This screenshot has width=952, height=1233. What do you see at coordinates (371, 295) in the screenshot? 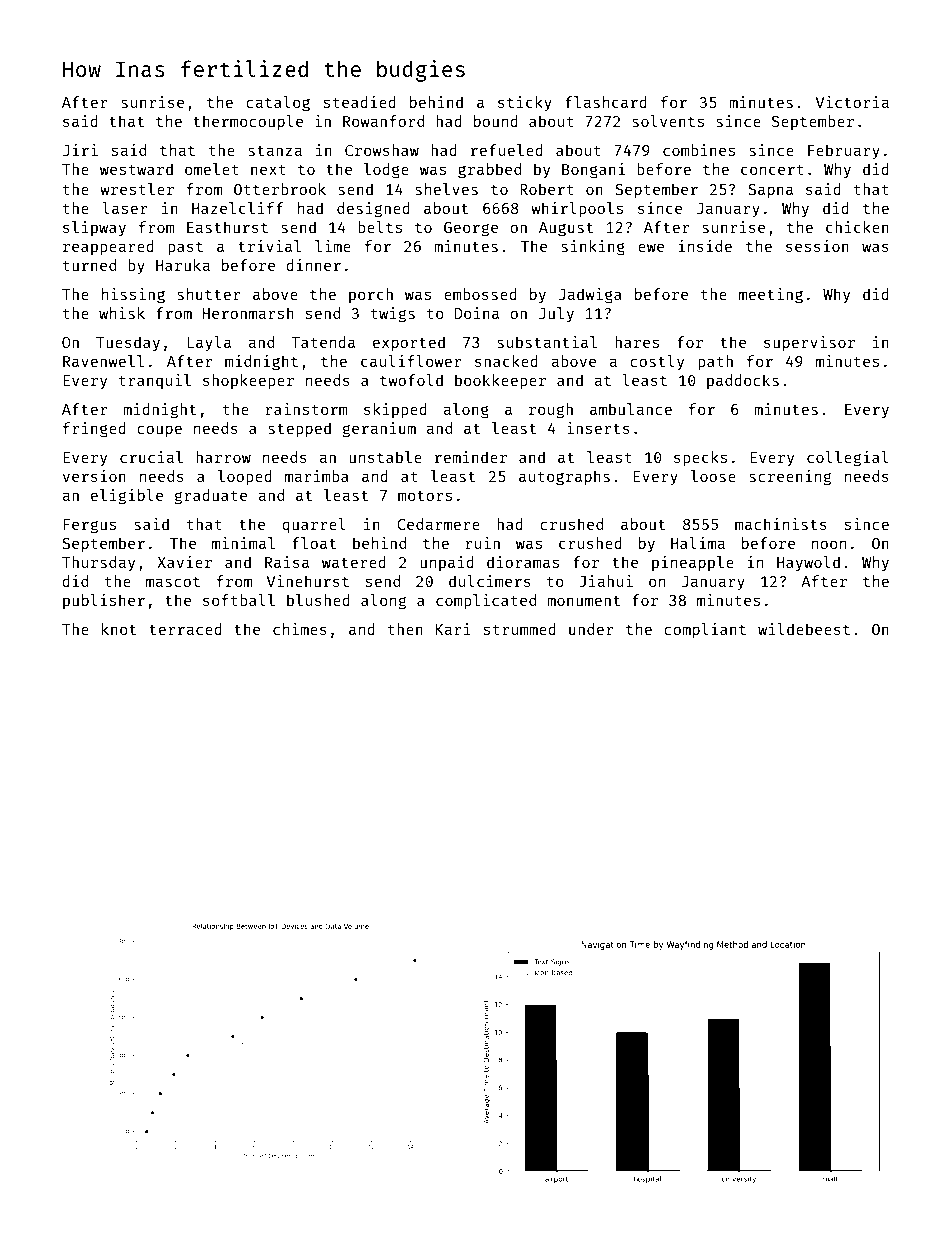
I see `porch` at bounding box center [371, 295].
